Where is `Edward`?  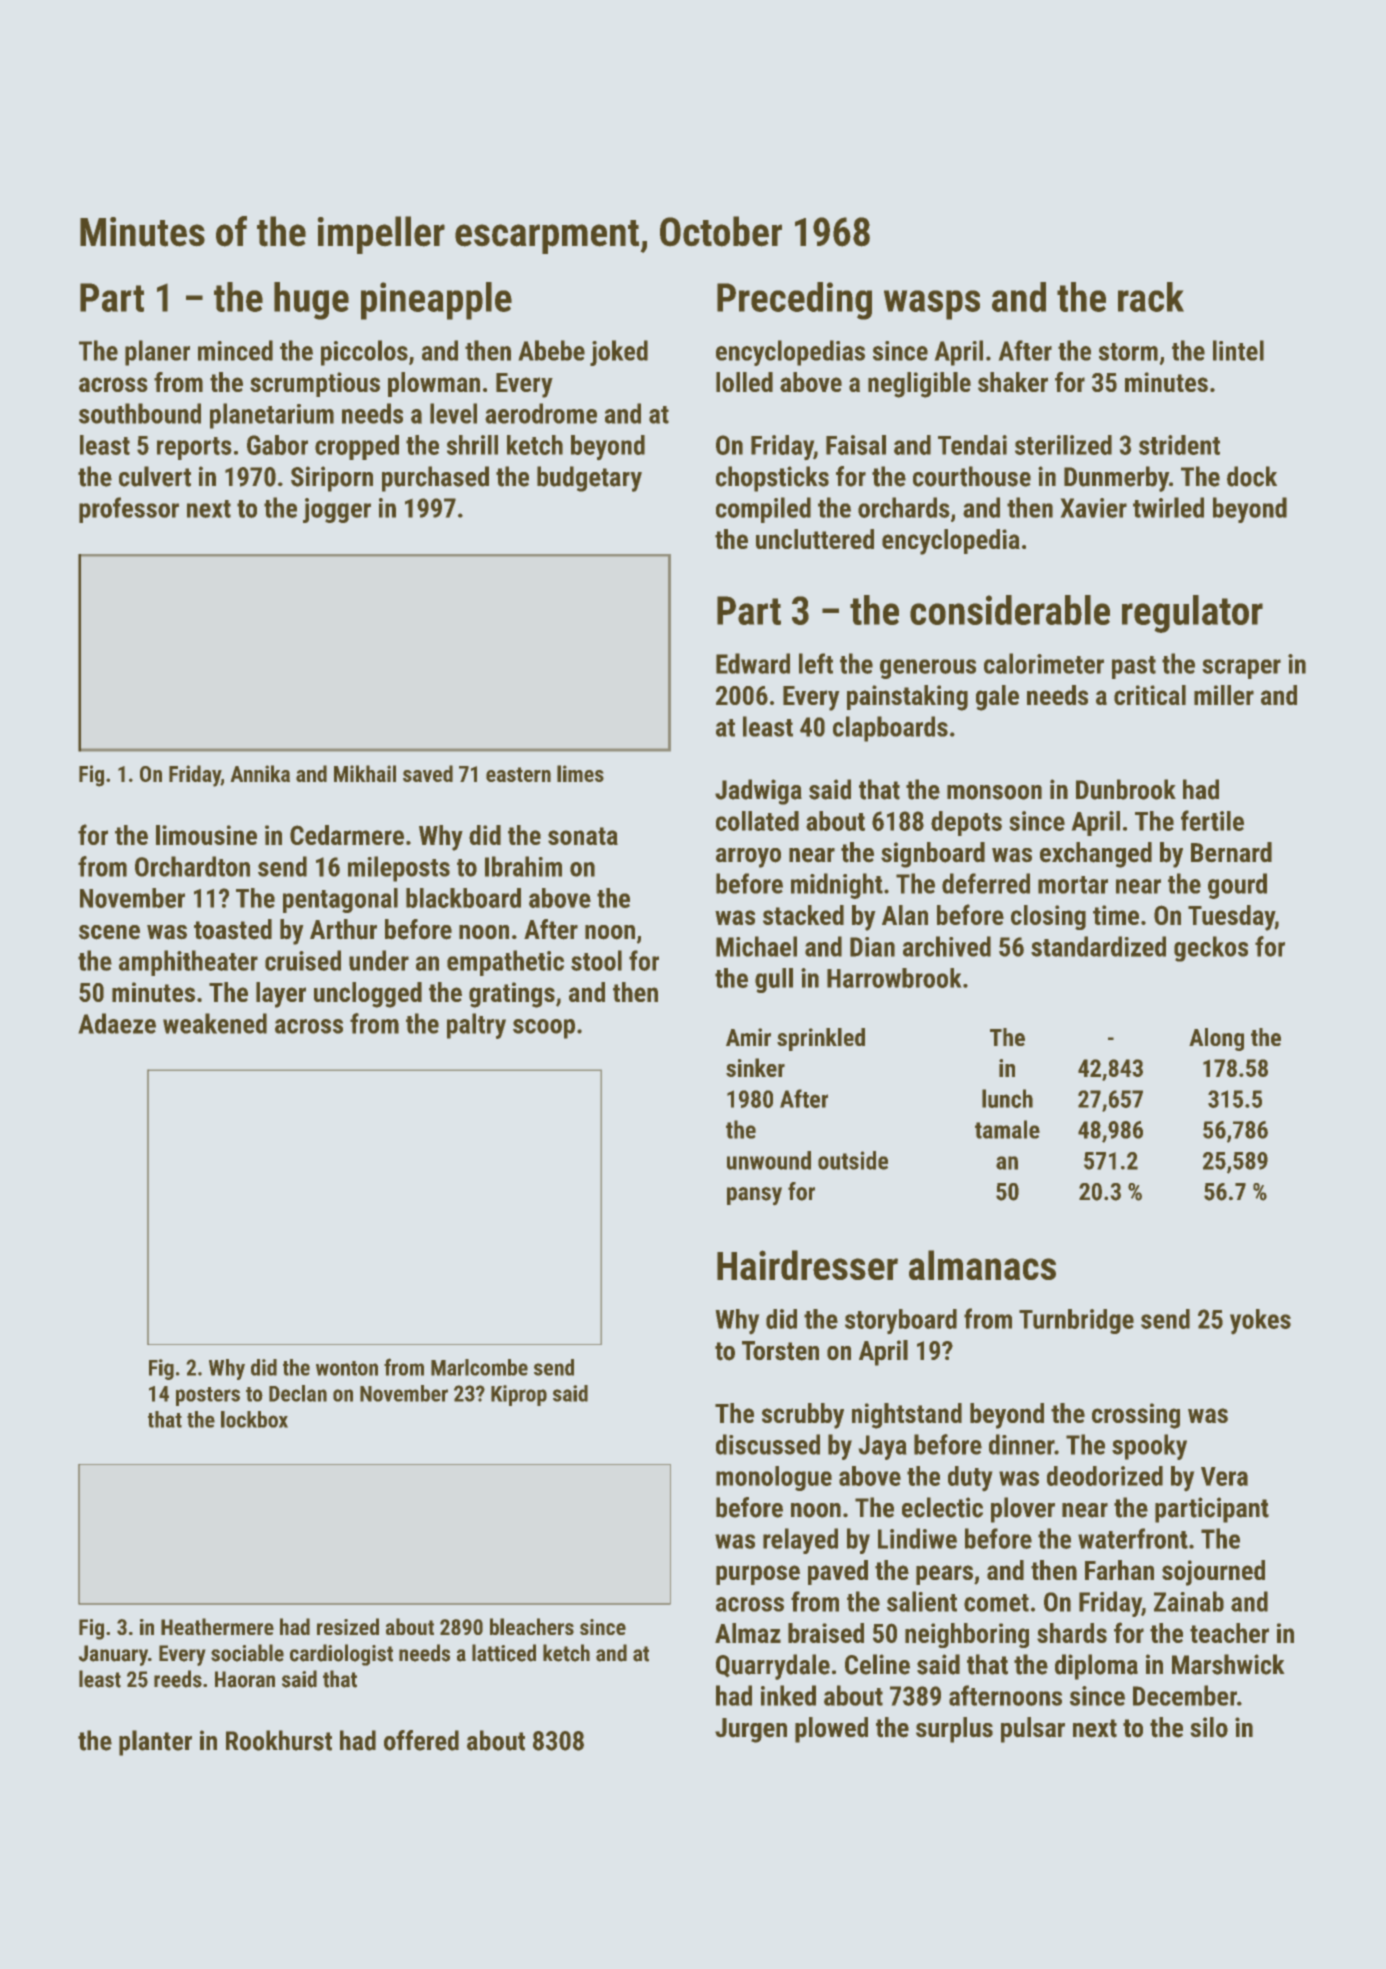 Edward is located at coordinates (753, 663).
